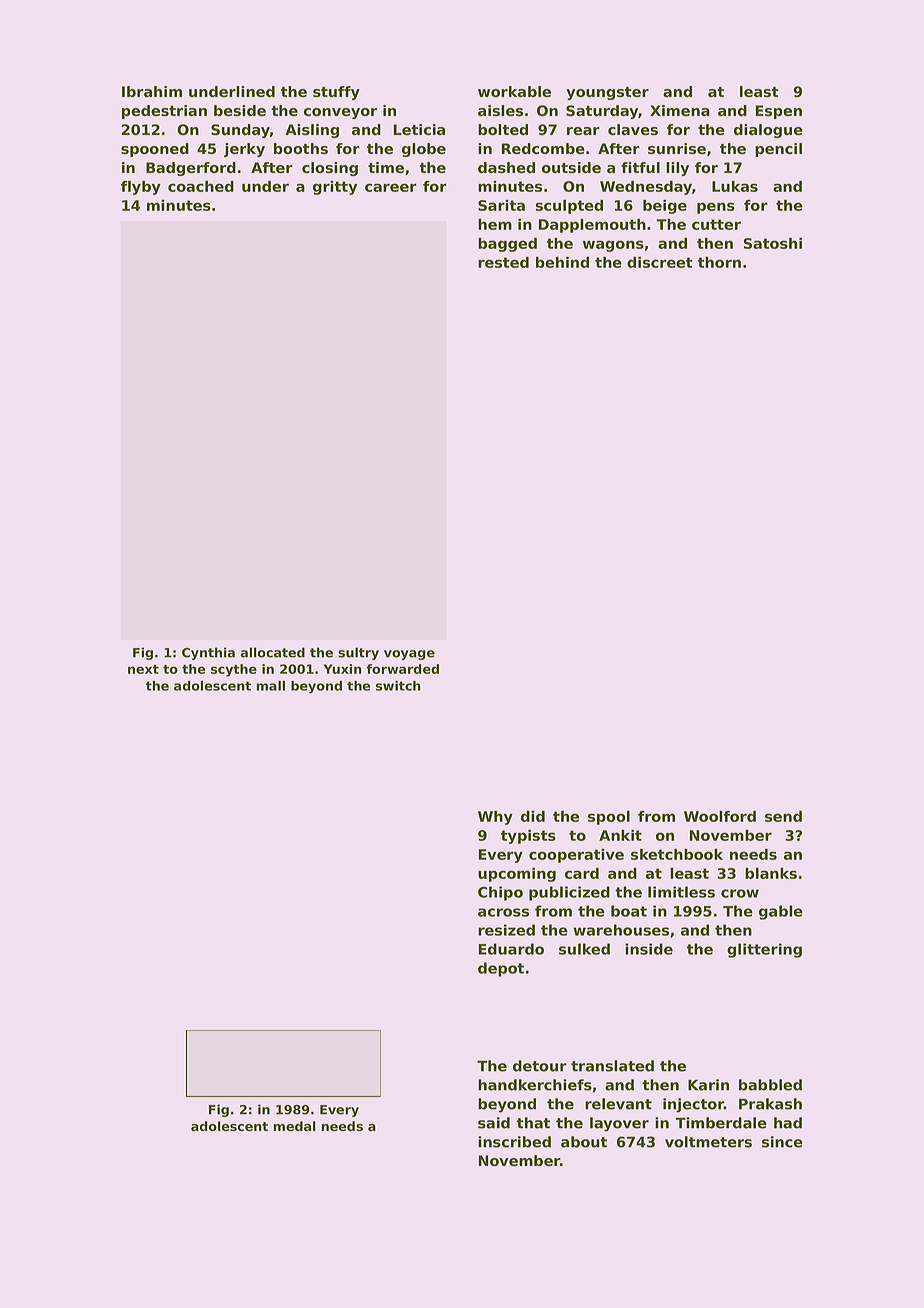 The height and width of the image is (1308, 924). What do you see at coordinates (143, 669) in the image?
I see `next` at bounding box center [143, 669].
